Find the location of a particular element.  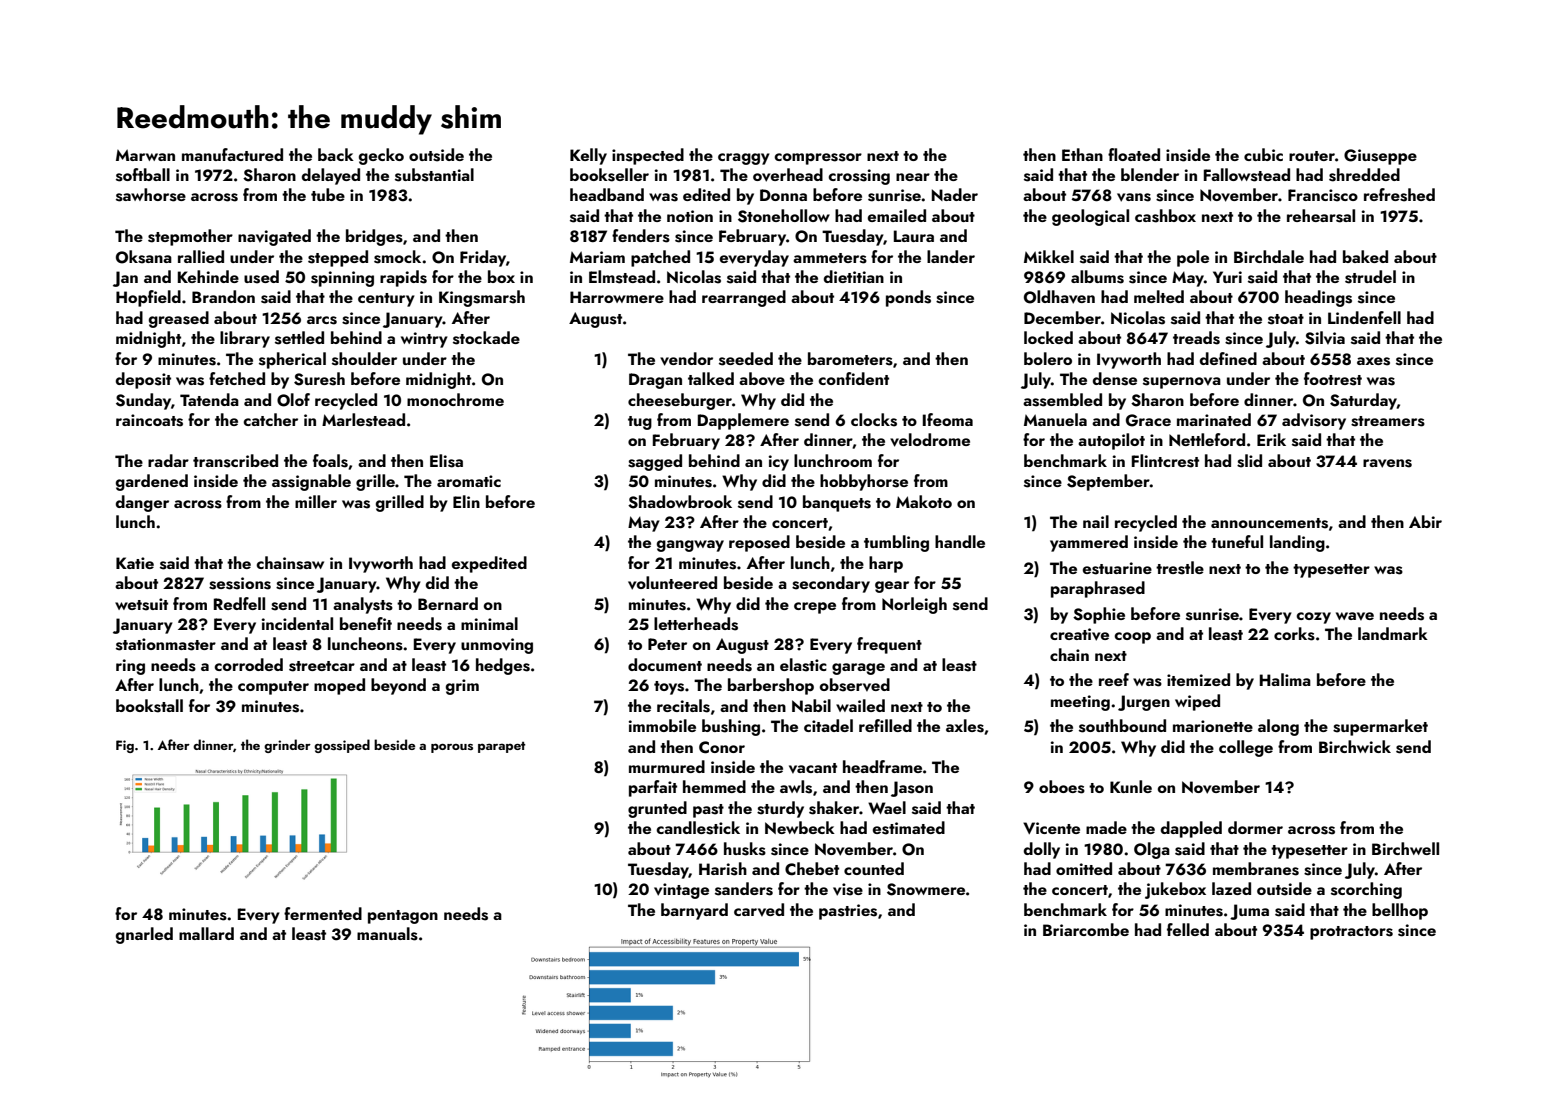

manuals is located at coordinates (387, 934).
